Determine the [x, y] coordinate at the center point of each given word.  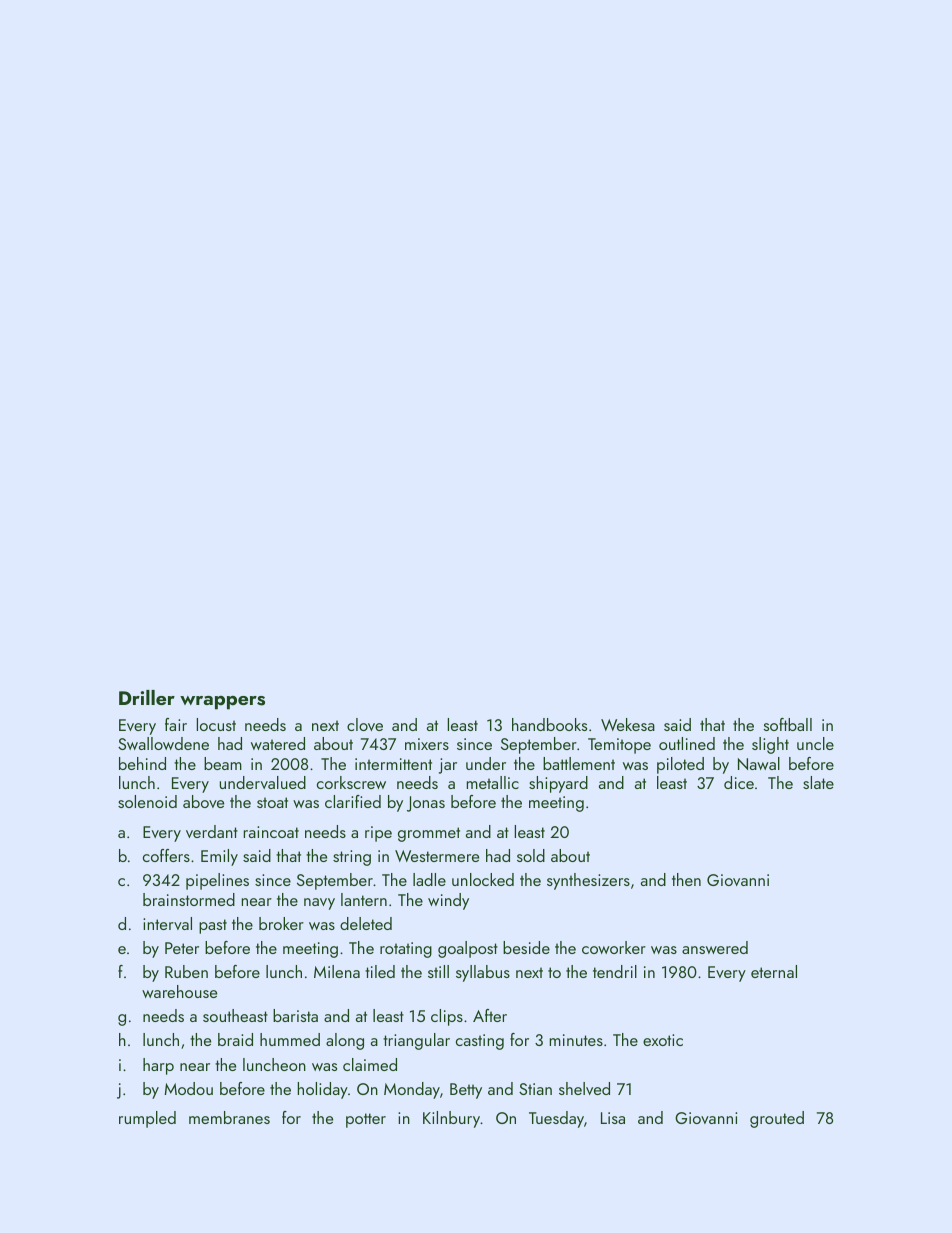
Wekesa [628, 724]
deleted [366, 923]
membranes [229, 1117]
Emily [219, 857]
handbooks [549, 724]
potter [366, 1120]
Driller [147, 697]
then [686, 879]
